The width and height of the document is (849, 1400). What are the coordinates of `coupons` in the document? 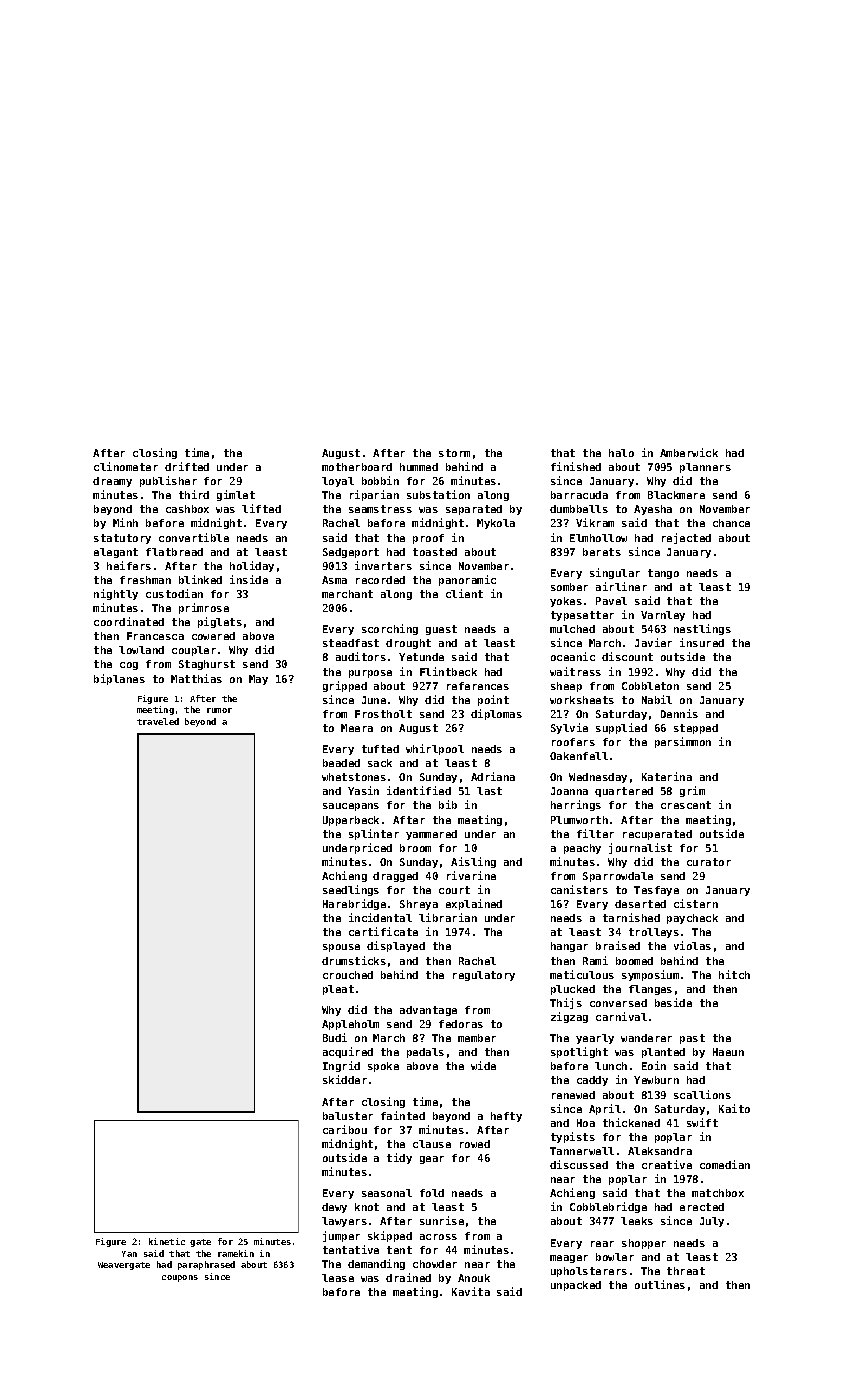 It's located at (180, 1278).
